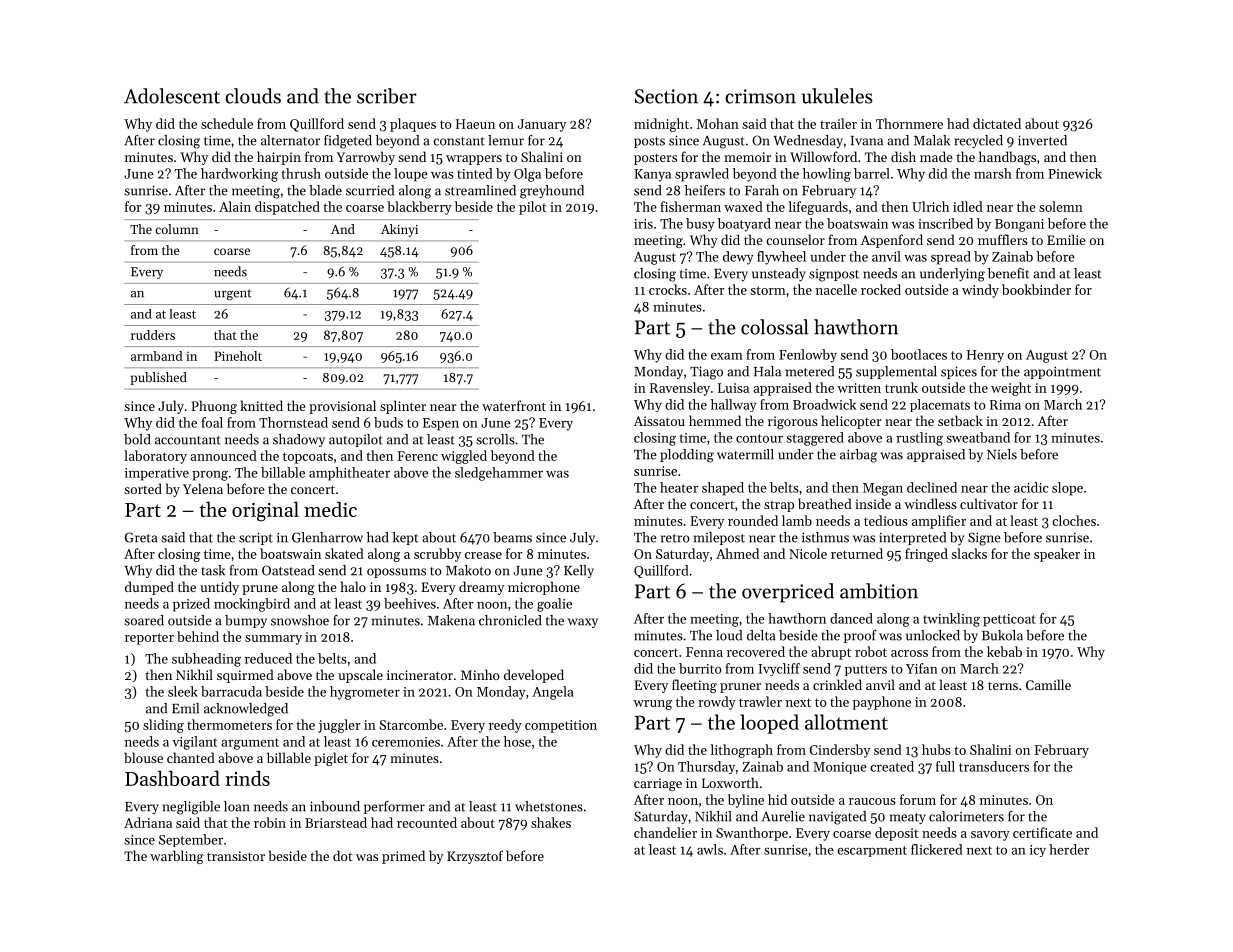  Describe the element at coordinates (172, 96) in the screenshot. I see `Adolescent` at that location.
